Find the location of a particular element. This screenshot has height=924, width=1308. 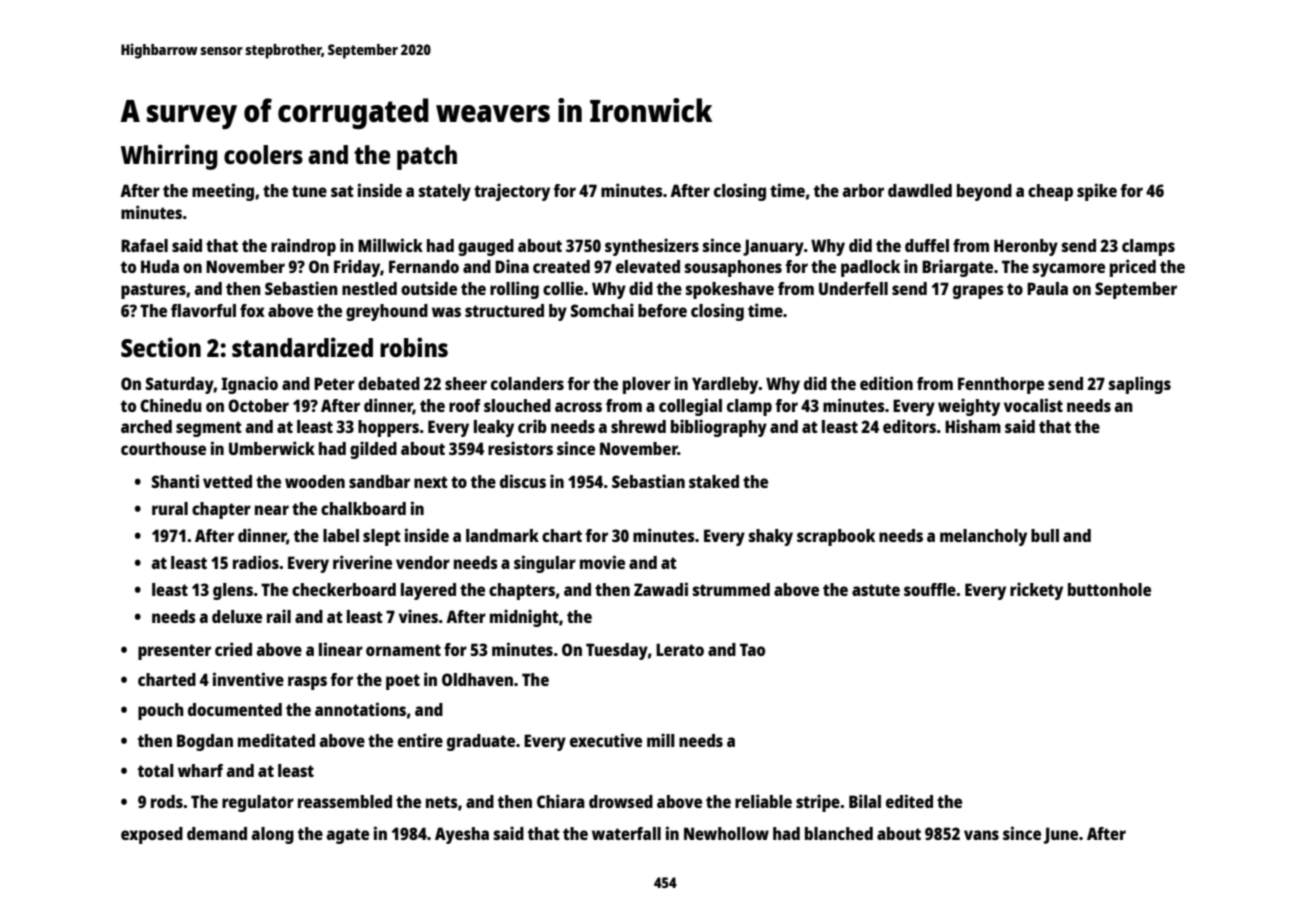

checkerboard is located at coordinates (344, 589).
